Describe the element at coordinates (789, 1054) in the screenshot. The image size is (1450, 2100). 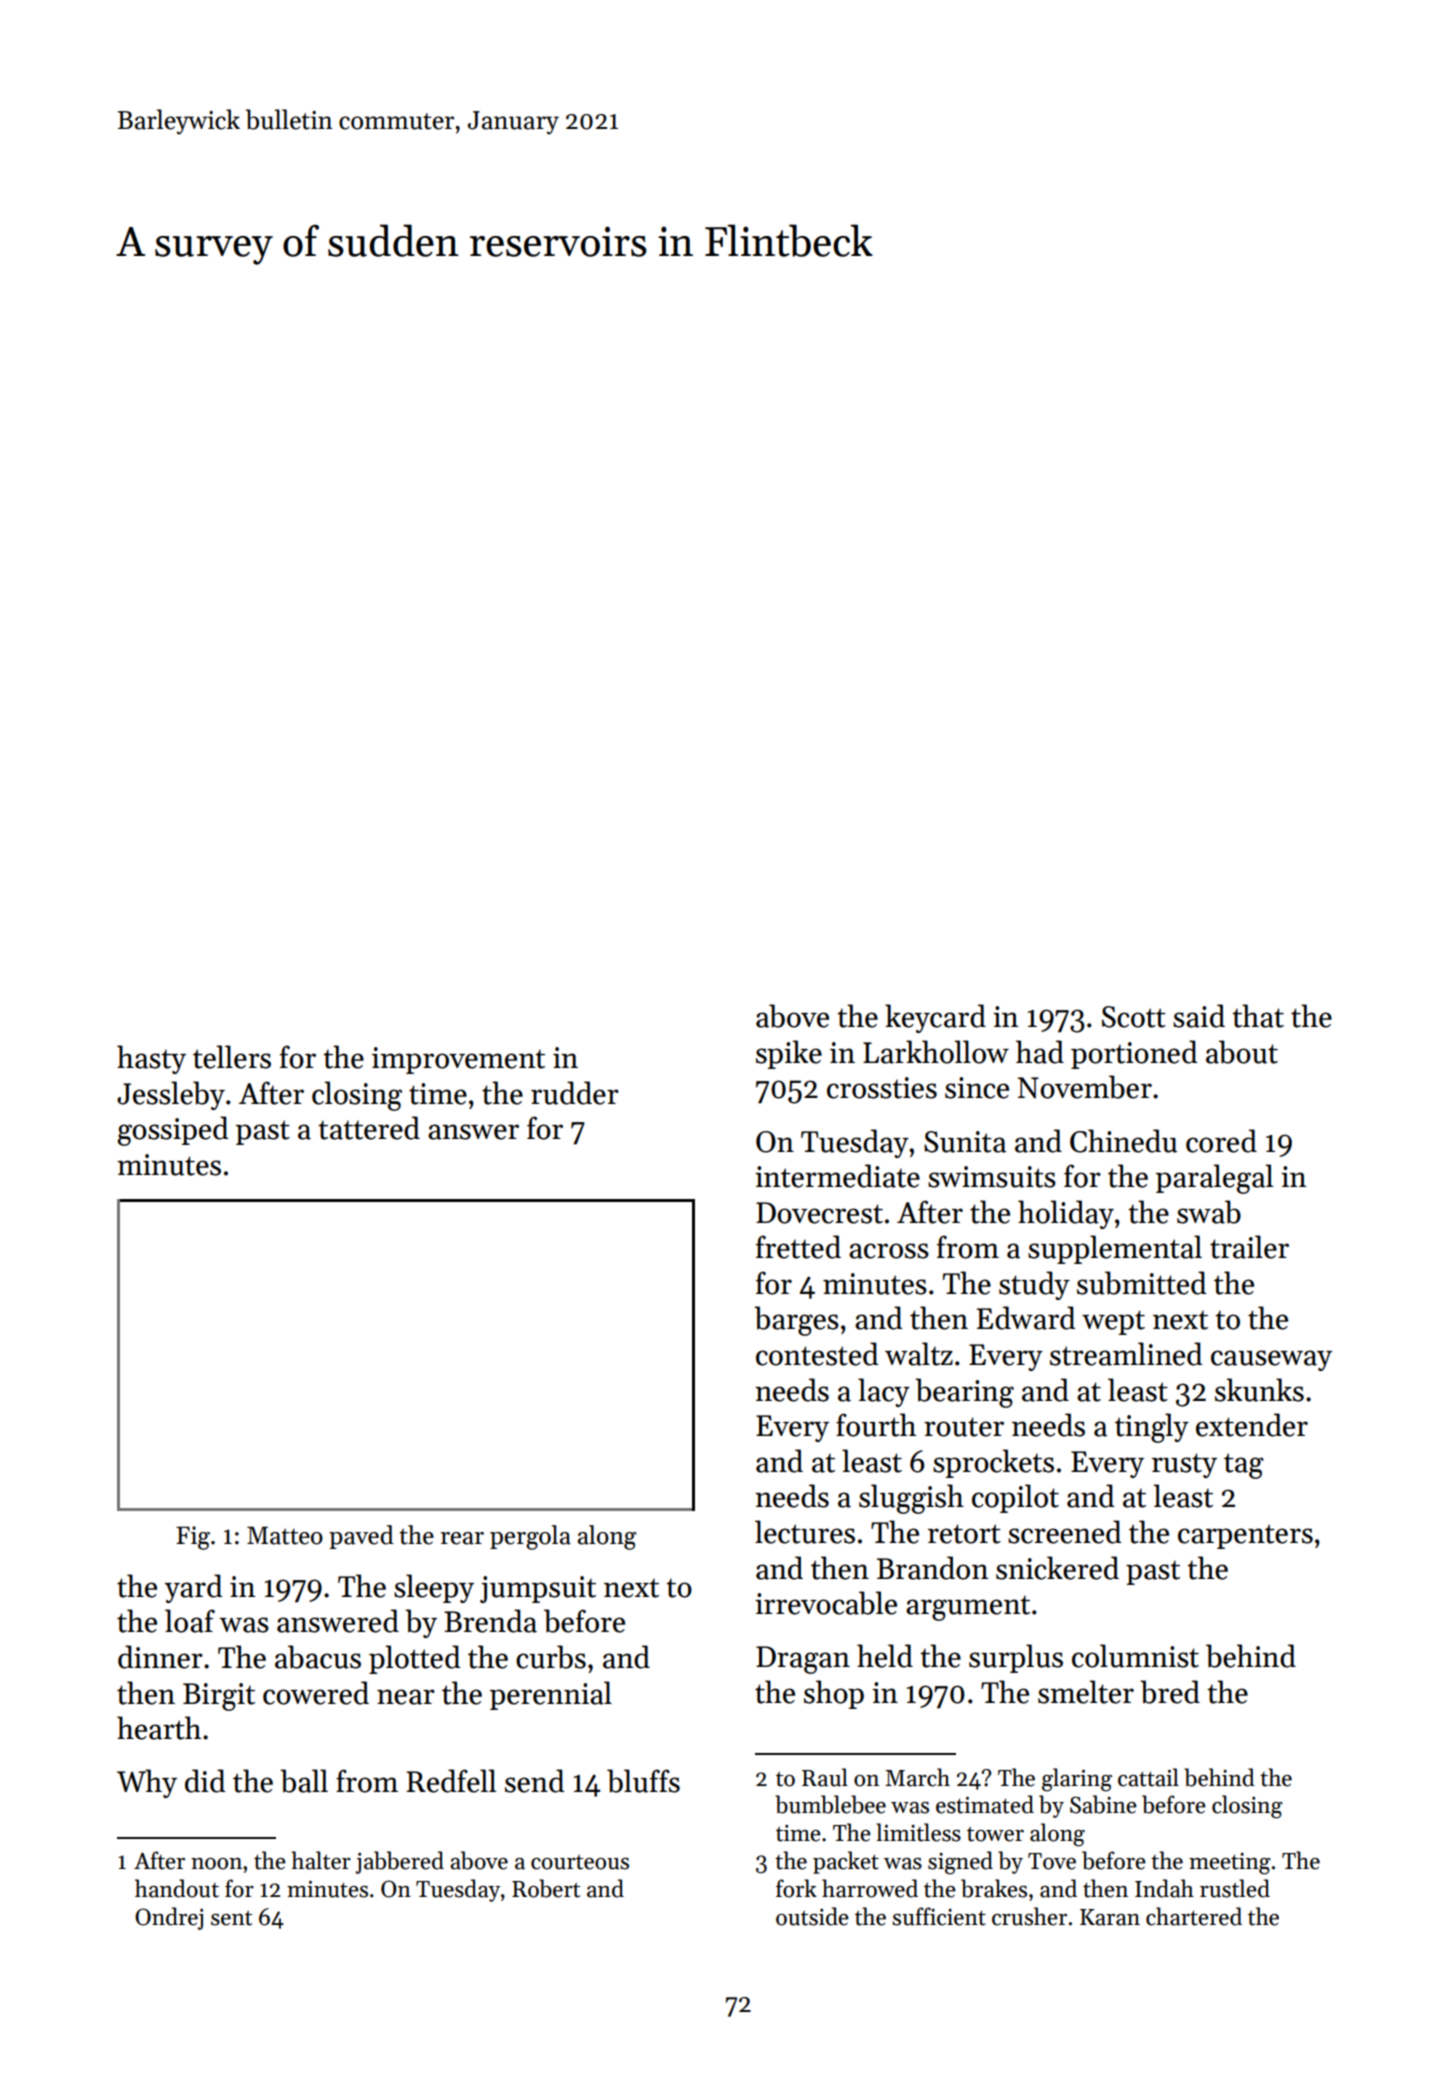
I see `spike` at that location.
